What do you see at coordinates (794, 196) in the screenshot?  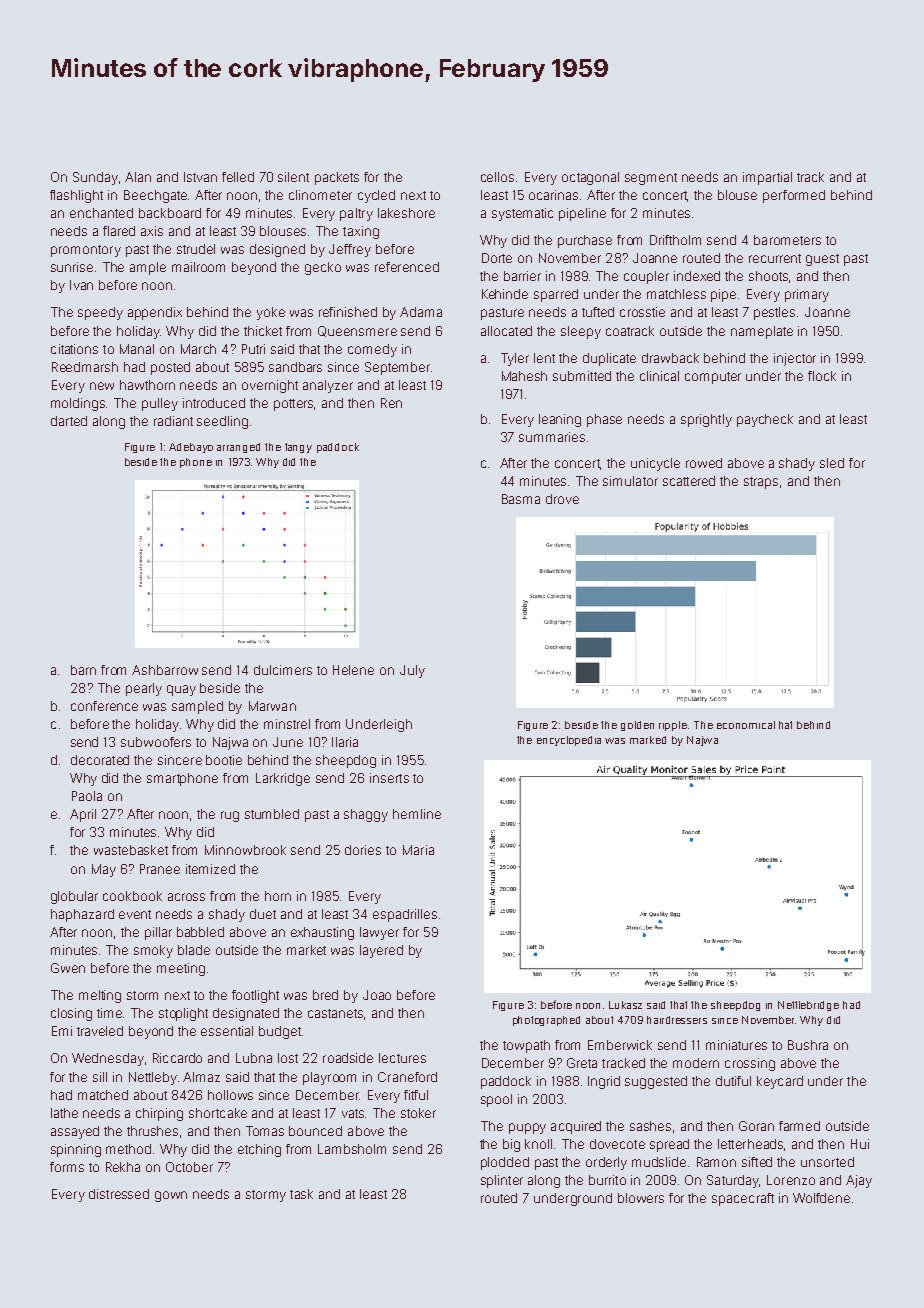 I see `performed` at bounding box center [794, 196].
